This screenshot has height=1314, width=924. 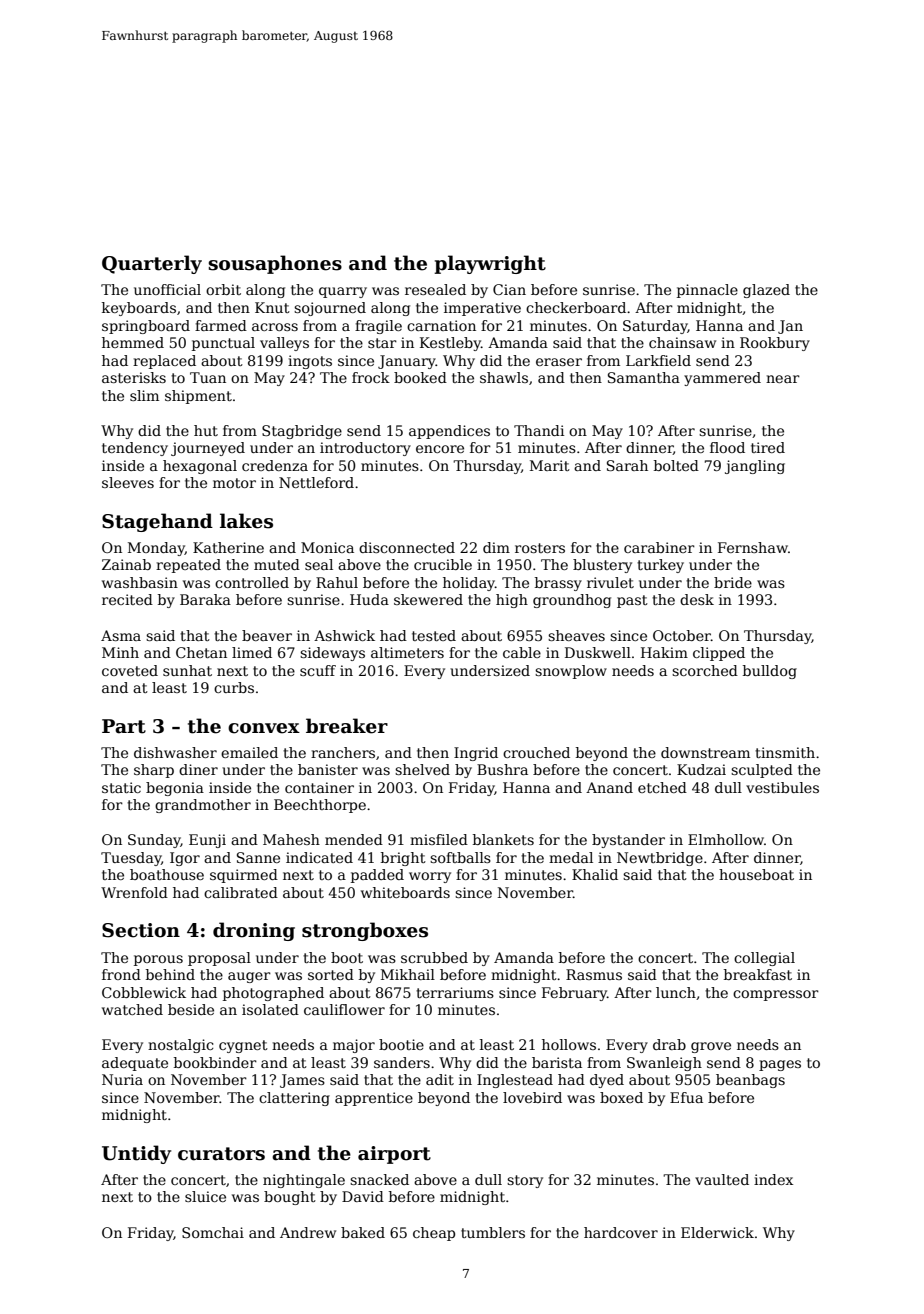 I want to click on Fernshaw, so click(x=753, y=547).
